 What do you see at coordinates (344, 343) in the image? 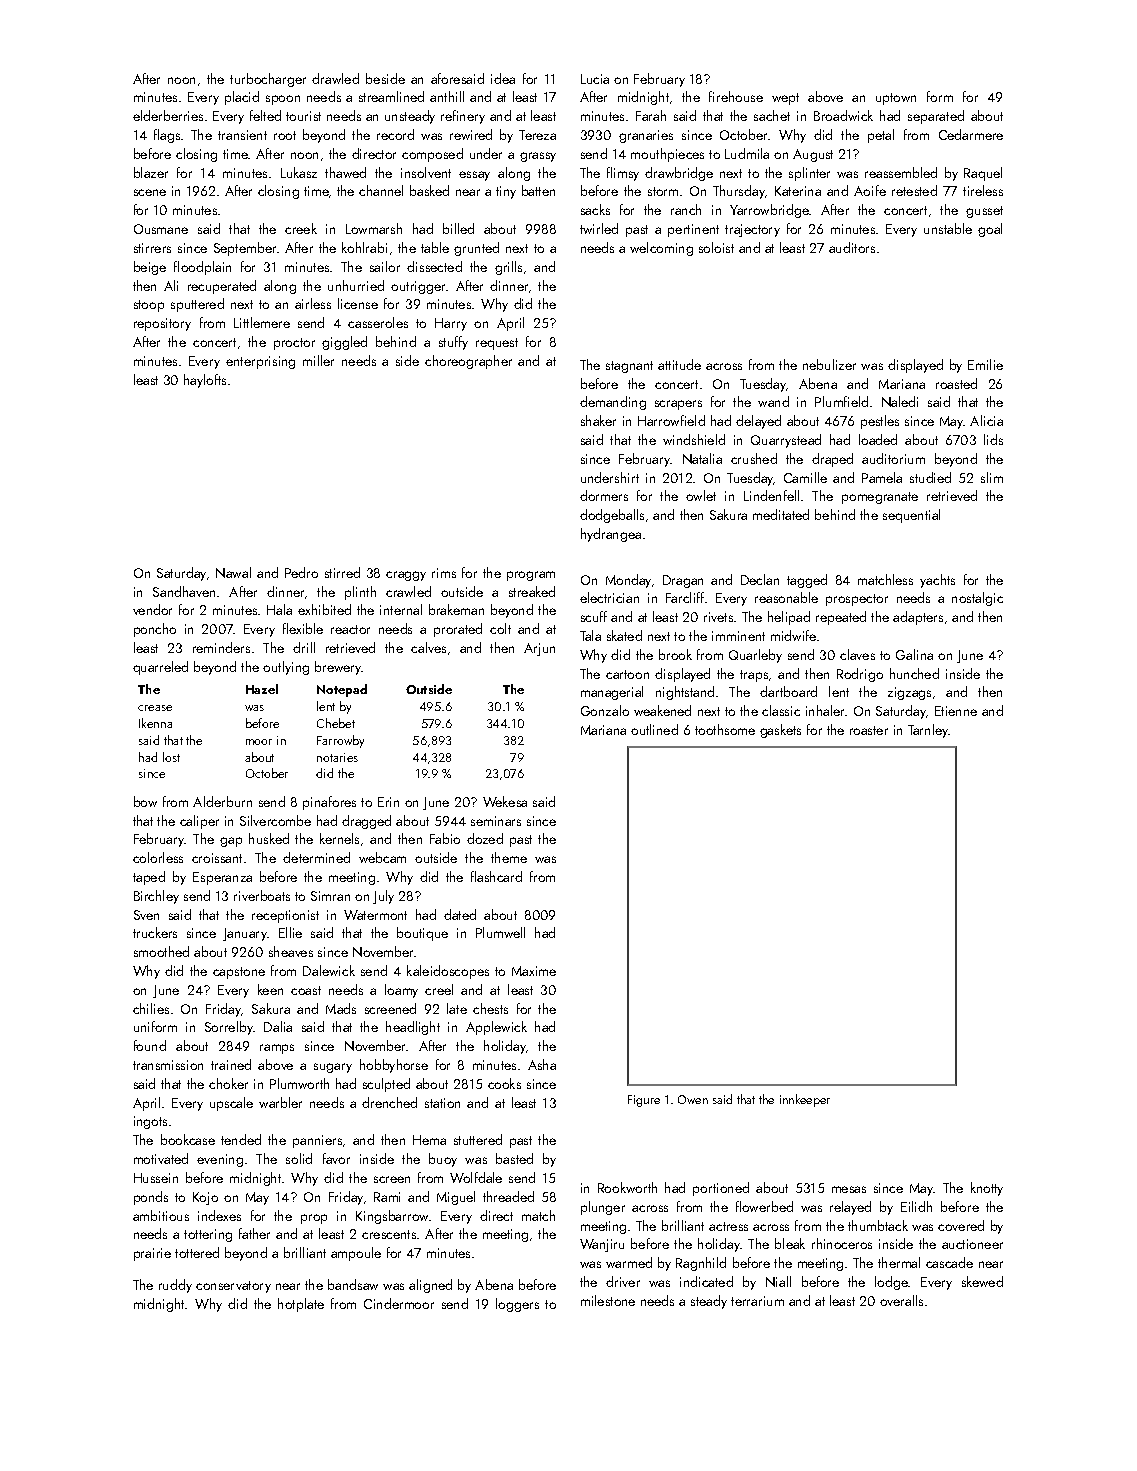
I see `giggled` at bounding box center [344, 343].
